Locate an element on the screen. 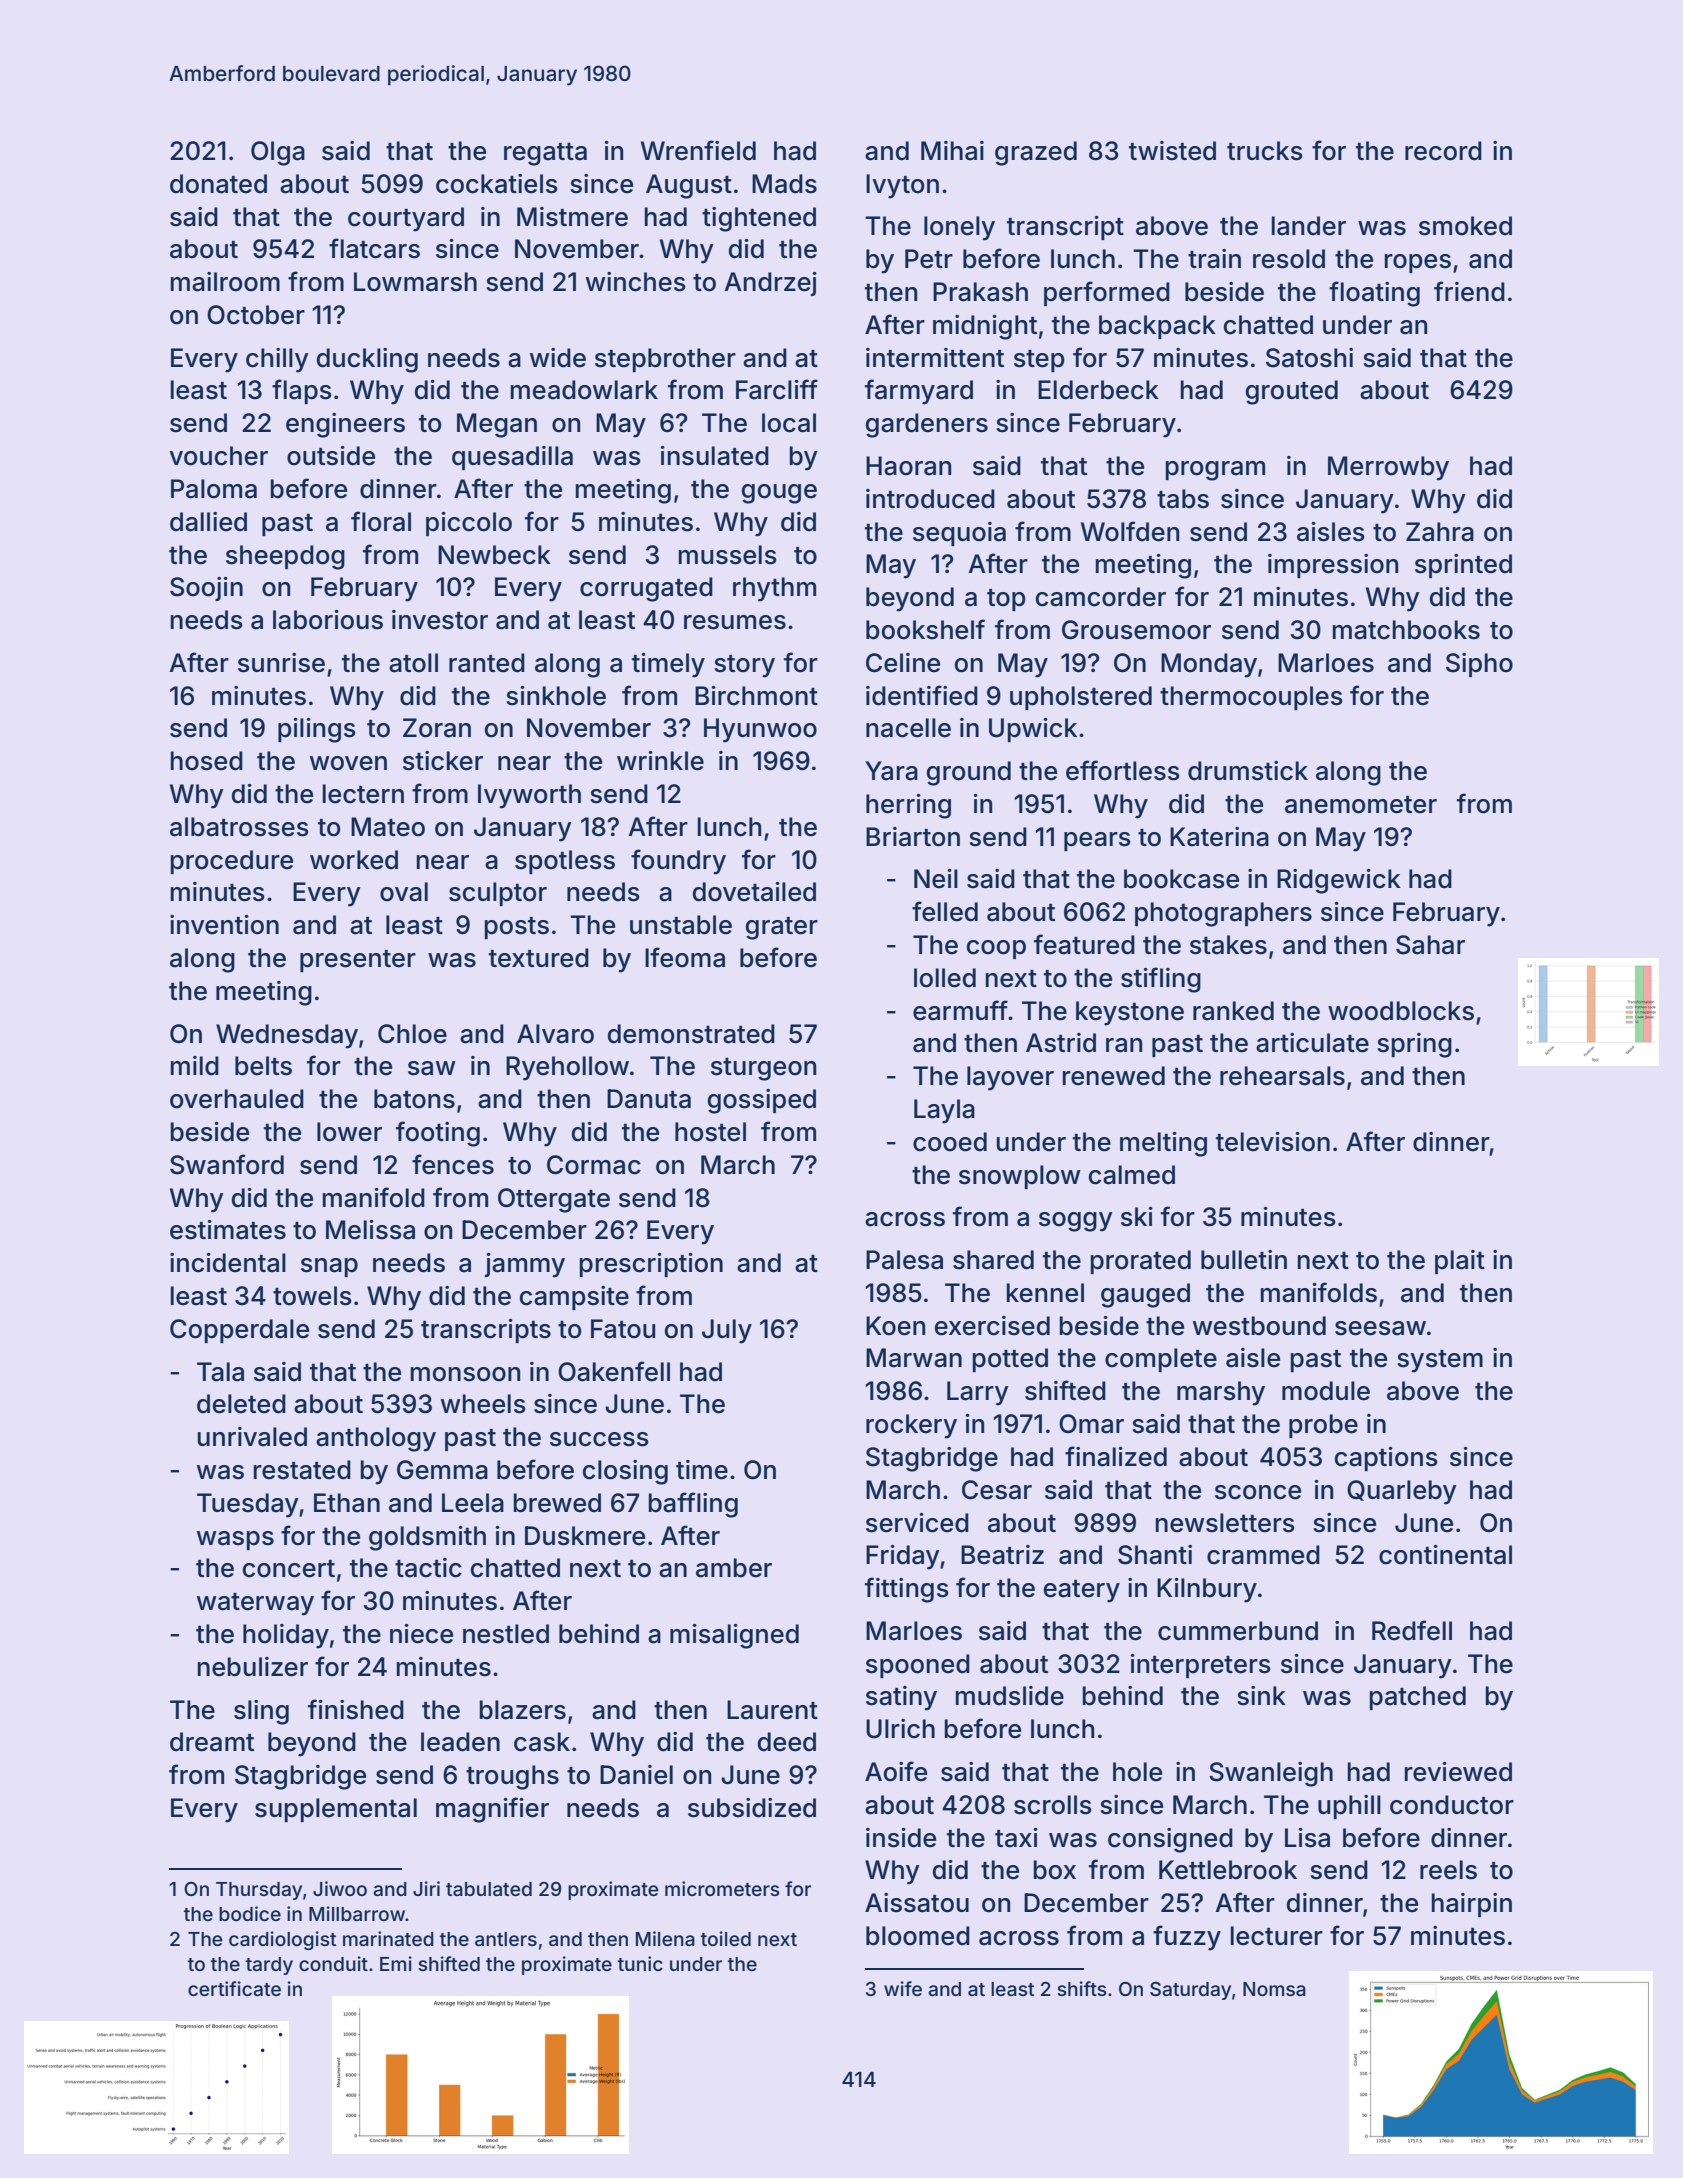  demonstrated is located at coordinates (691, 1034).
